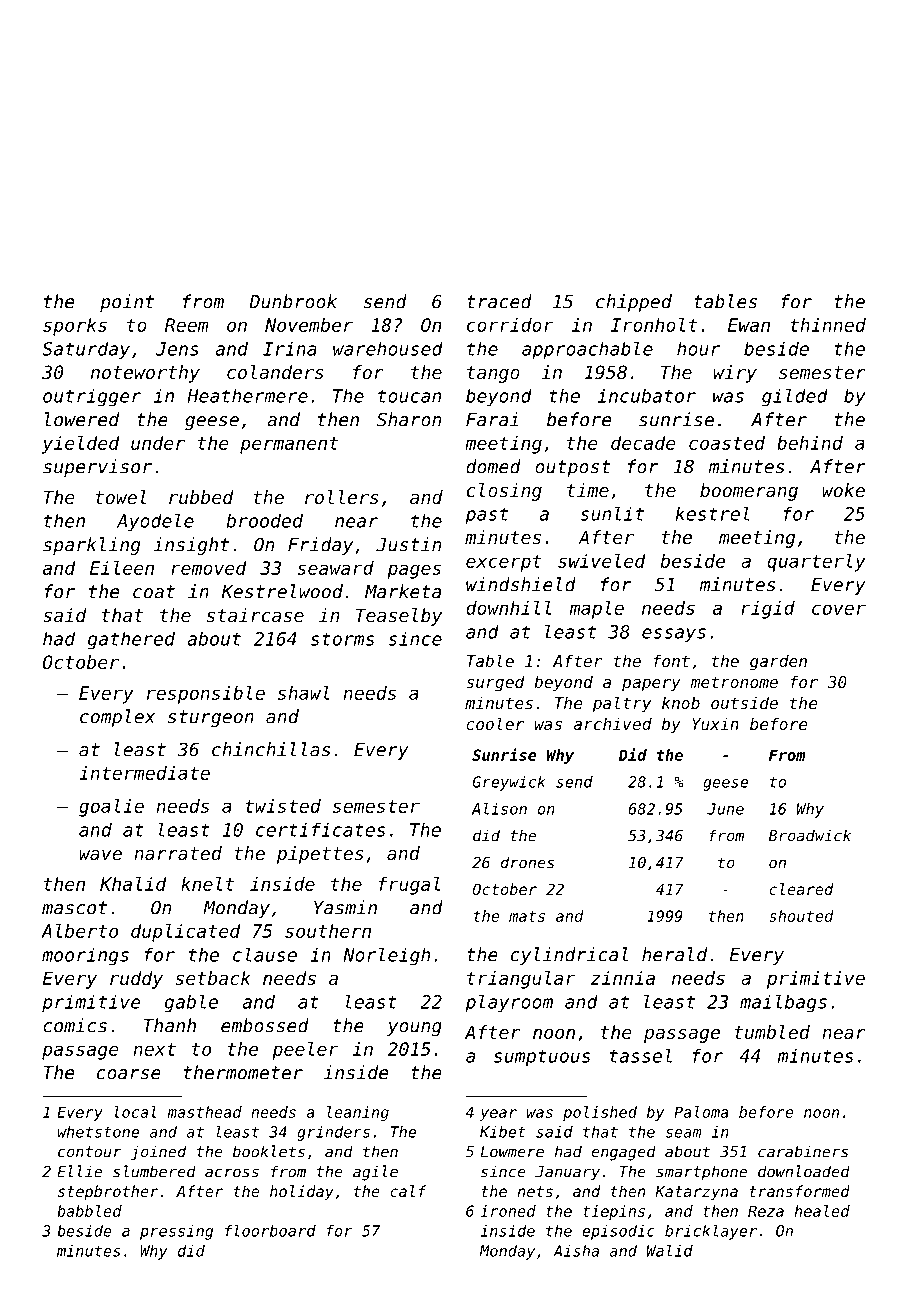  I want to click on Walid, so click(670, 1250).
